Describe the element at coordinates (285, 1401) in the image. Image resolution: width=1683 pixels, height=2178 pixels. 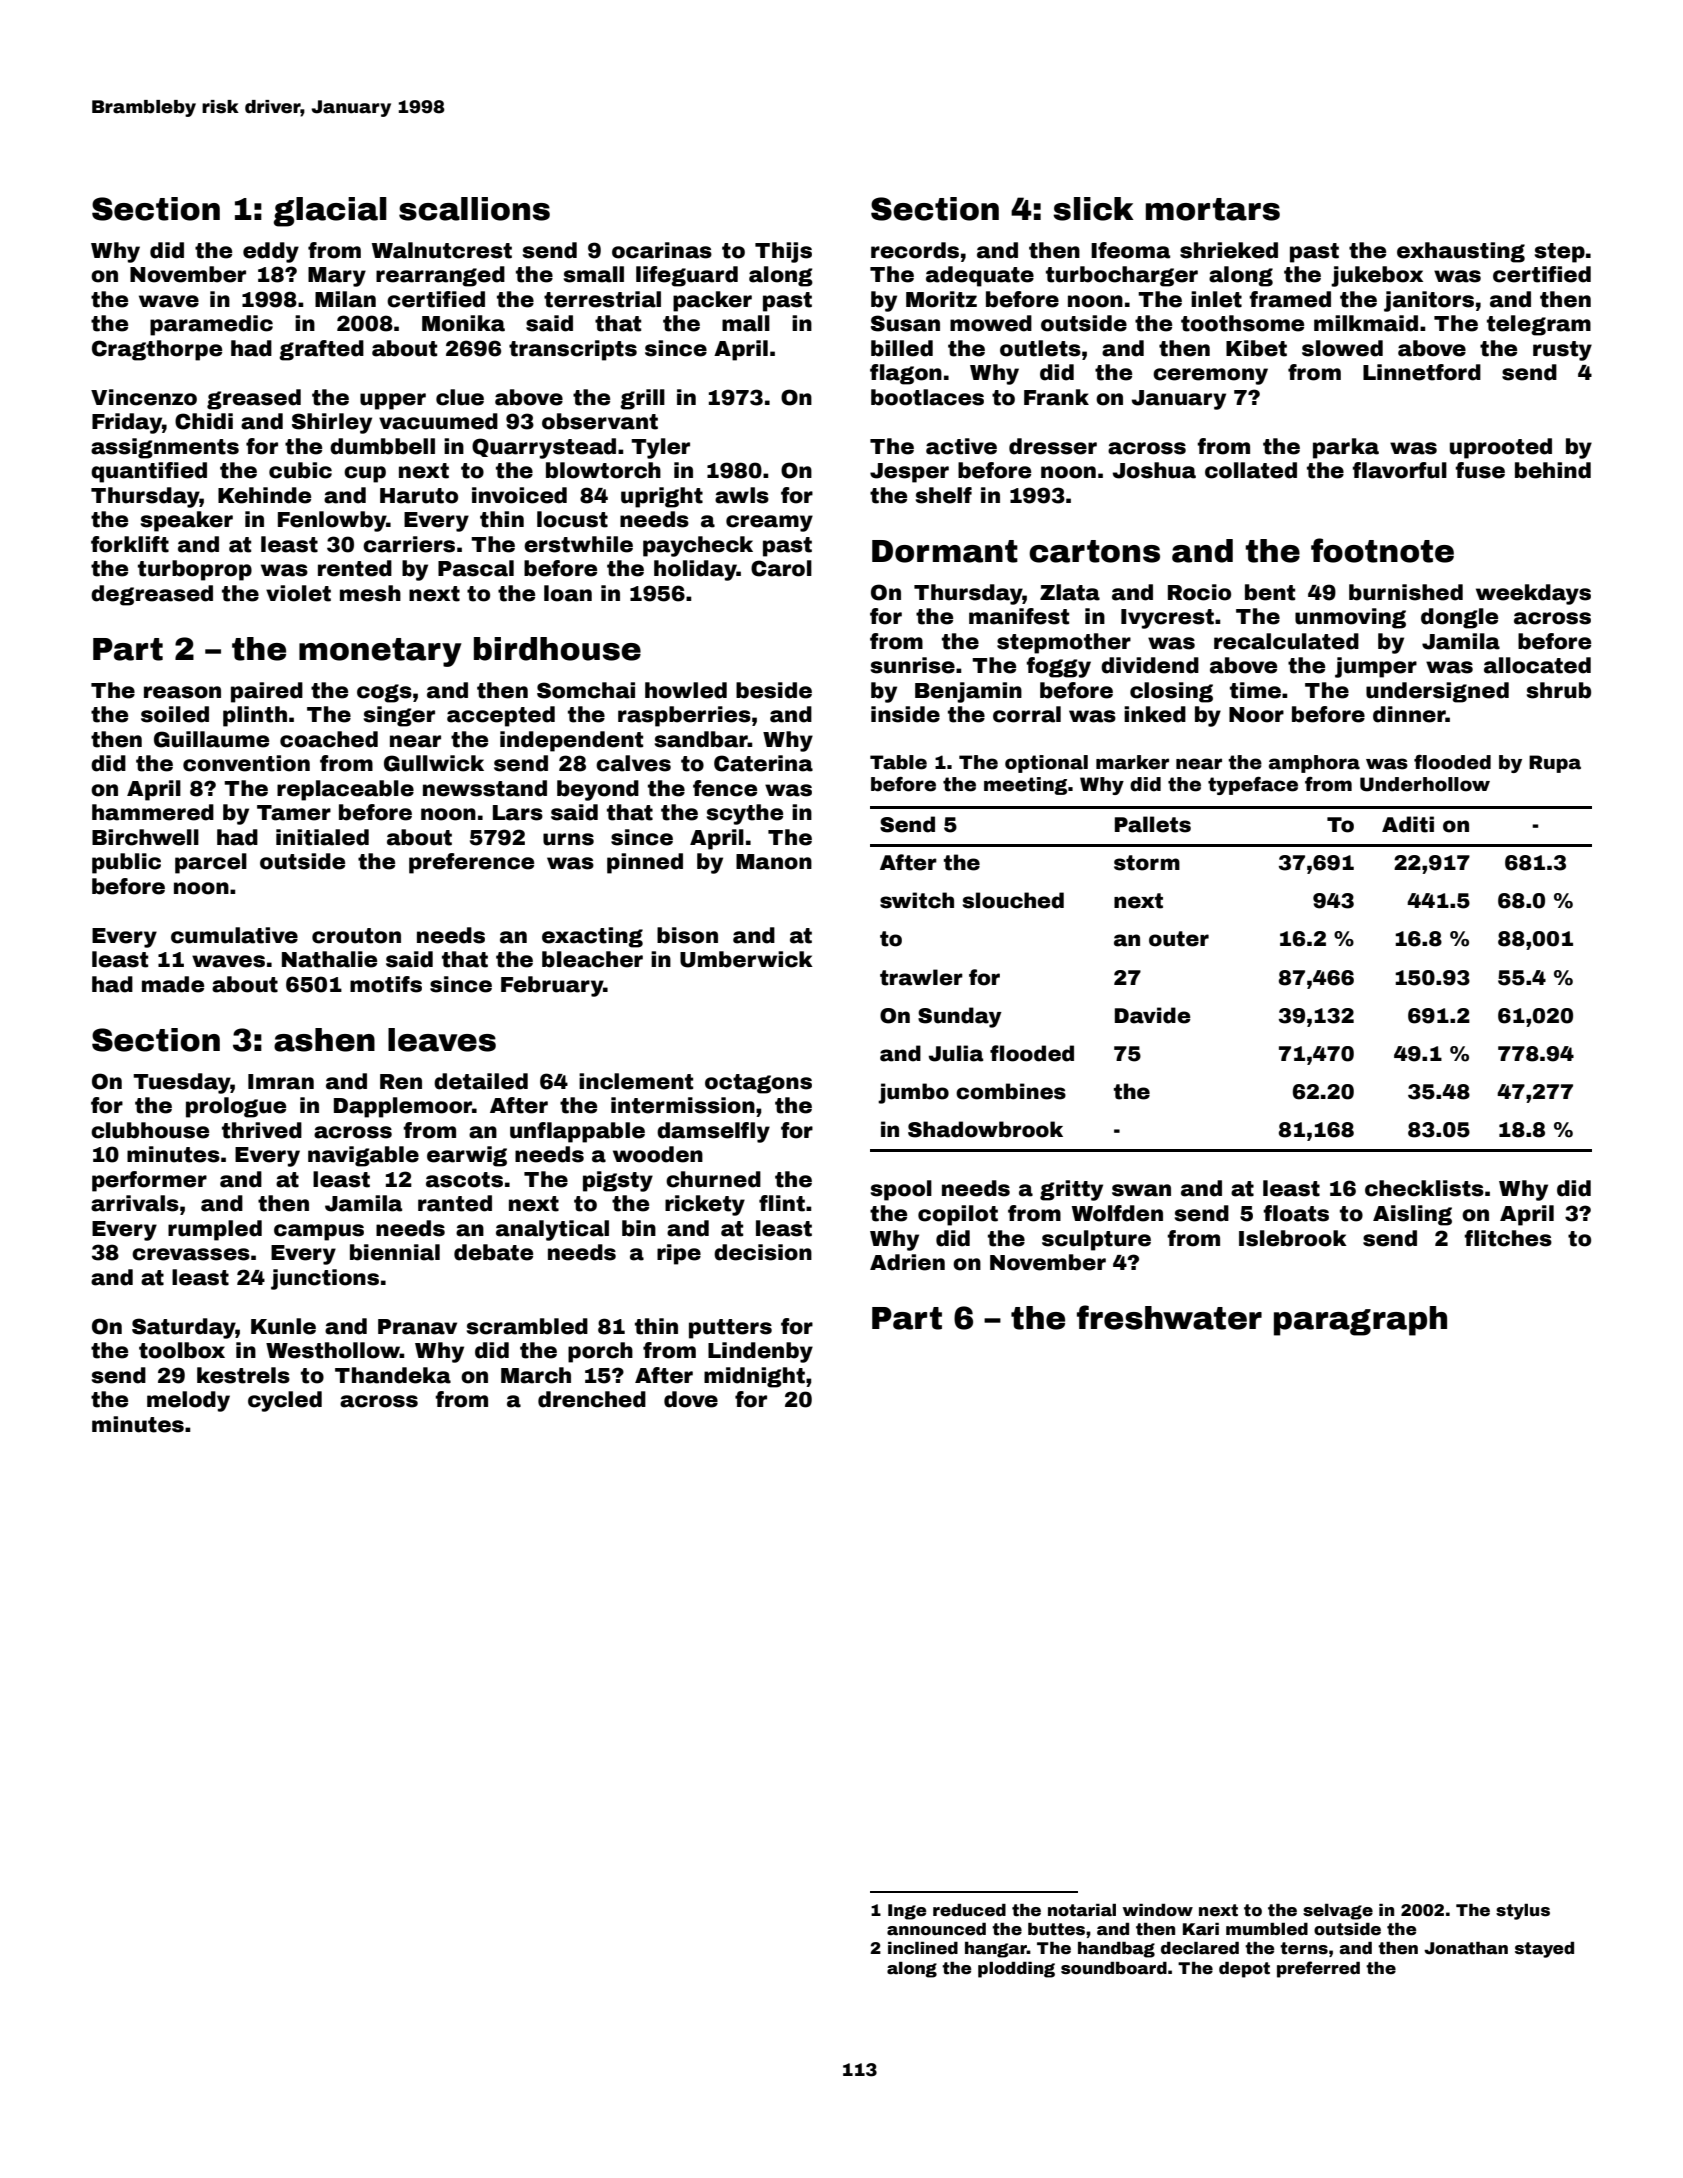
I see `cycled` at that location.
